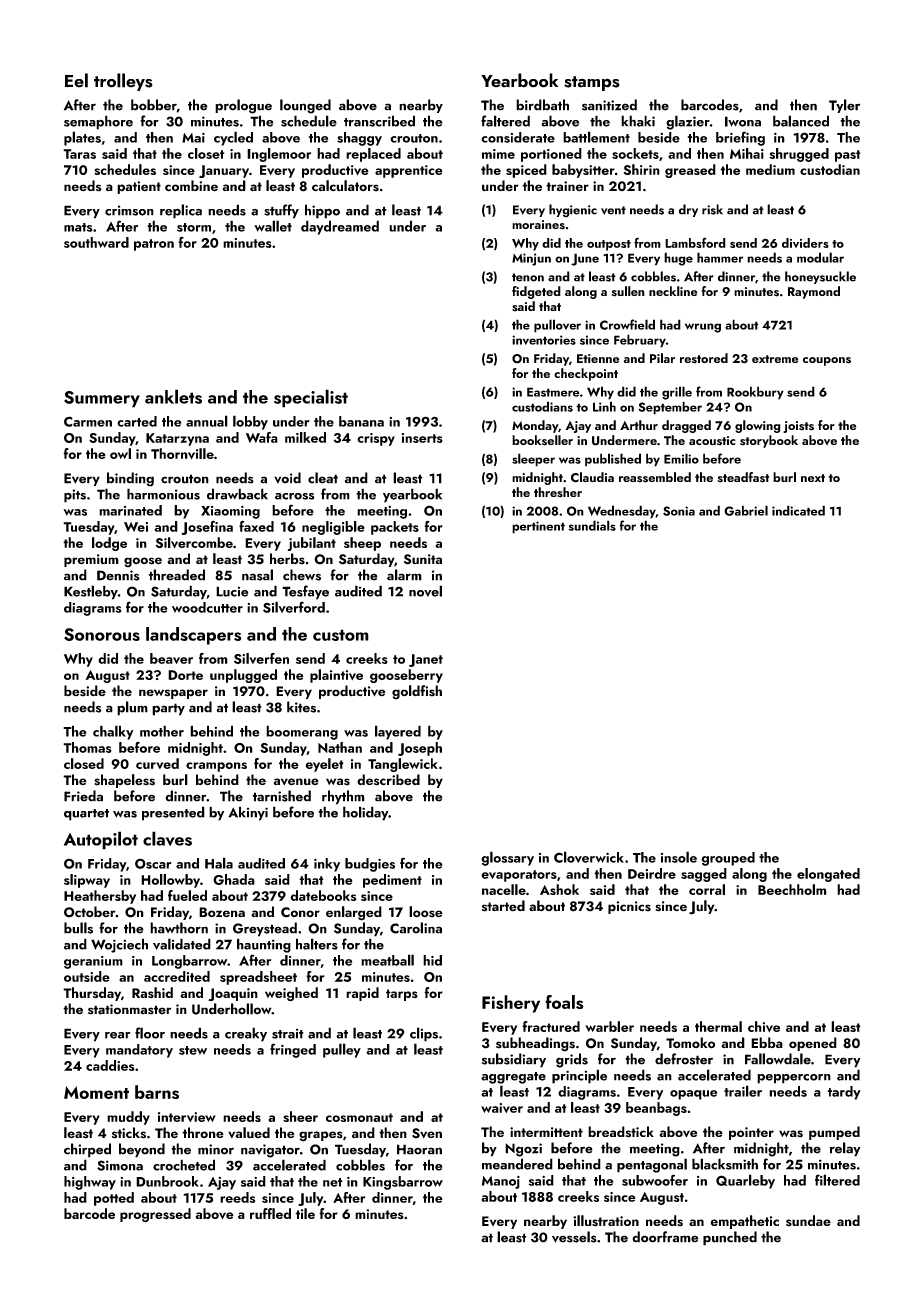  Describe the element at coordinates (102, 399) in the document. I see `Summery` at that location.
